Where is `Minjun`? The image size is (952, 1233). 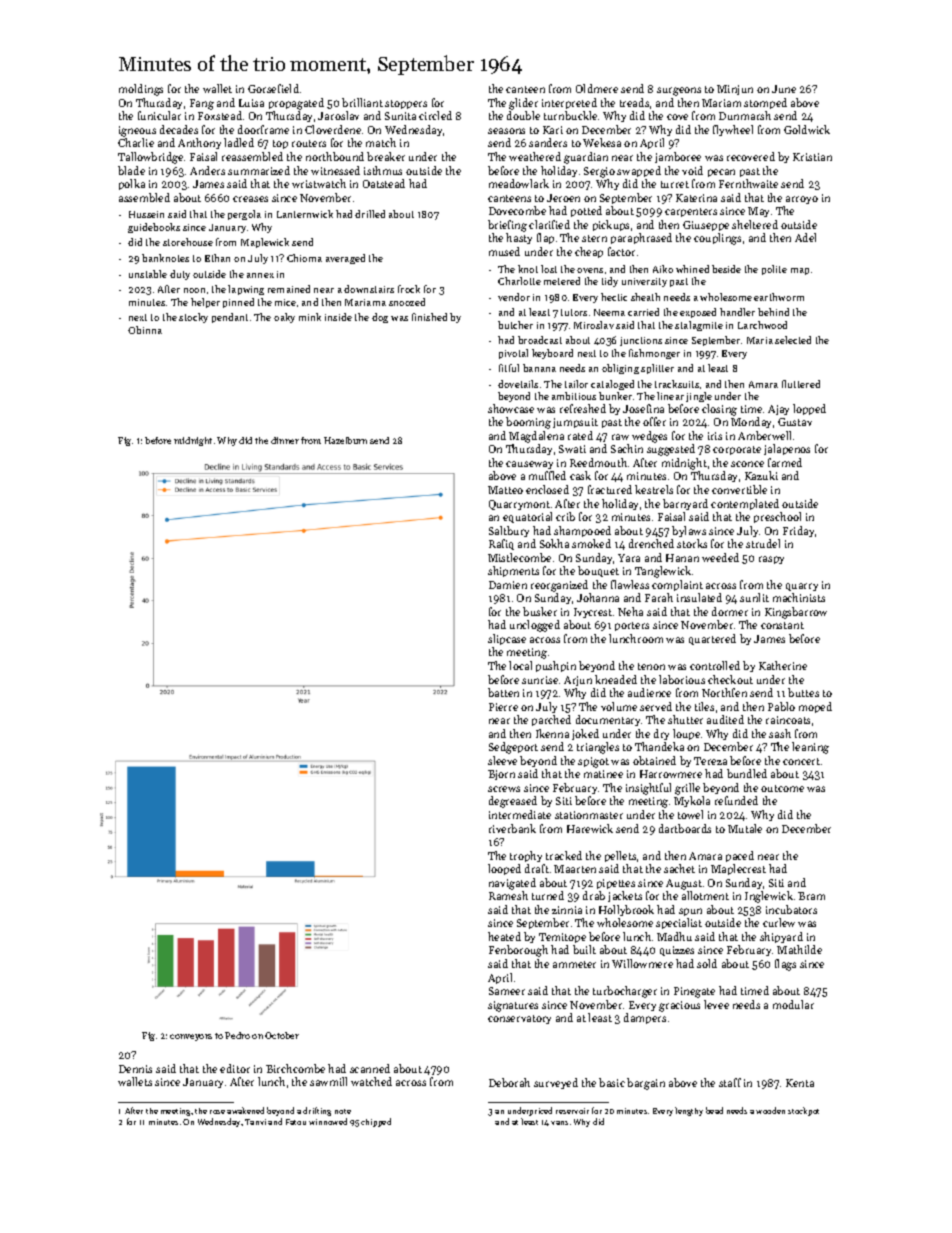 Minjun is located at coordinates (735, 90).
